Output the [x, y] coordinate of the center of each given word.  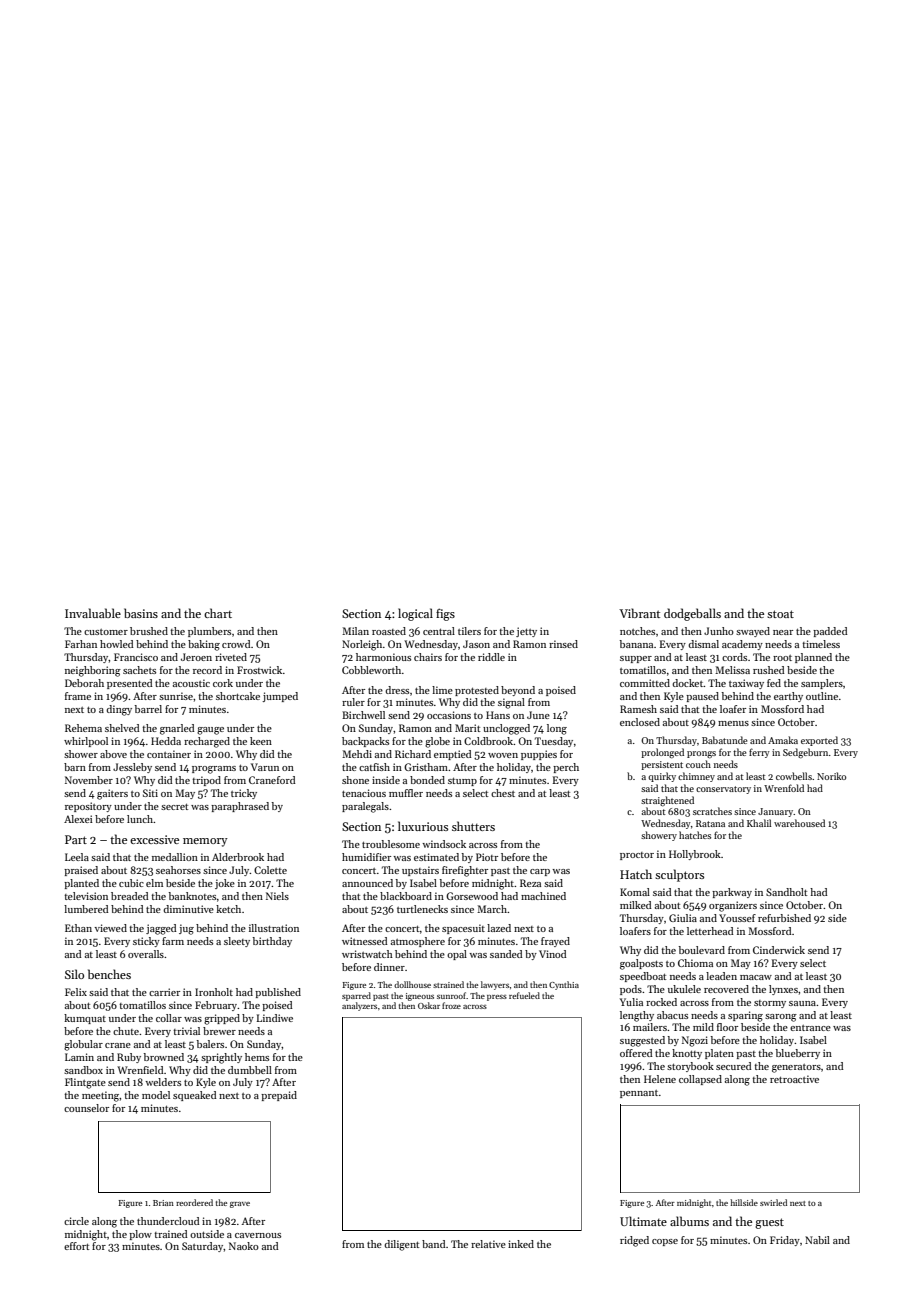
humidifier [366, 857]
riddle [491, 657]
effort [77, 1246]
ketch [228, 909]
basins [141, 613]
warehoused [799, 823]
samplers [822, 684]
